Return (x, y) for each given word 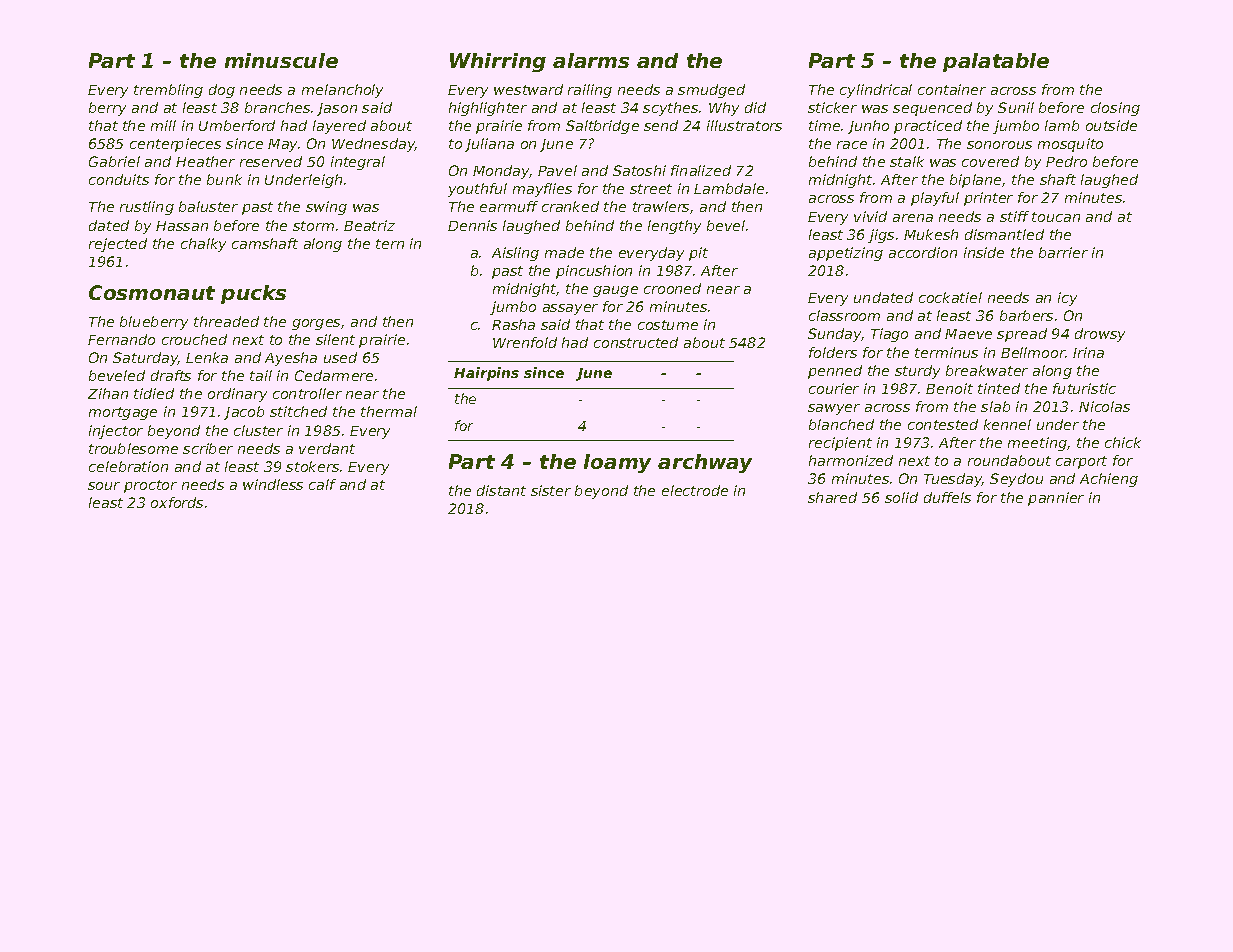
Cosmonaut (152, 292)
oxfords (177, 502)
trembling (168, 91)
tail (261, 375)
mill (163, 125)
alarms (591, 60)
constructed (636, 342)
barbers (1026, 315)
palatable (996, 62)
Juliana (489, 145)
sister (551, 490)
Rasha (513, 324)
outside (1111, 125)
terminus (946, 352)
